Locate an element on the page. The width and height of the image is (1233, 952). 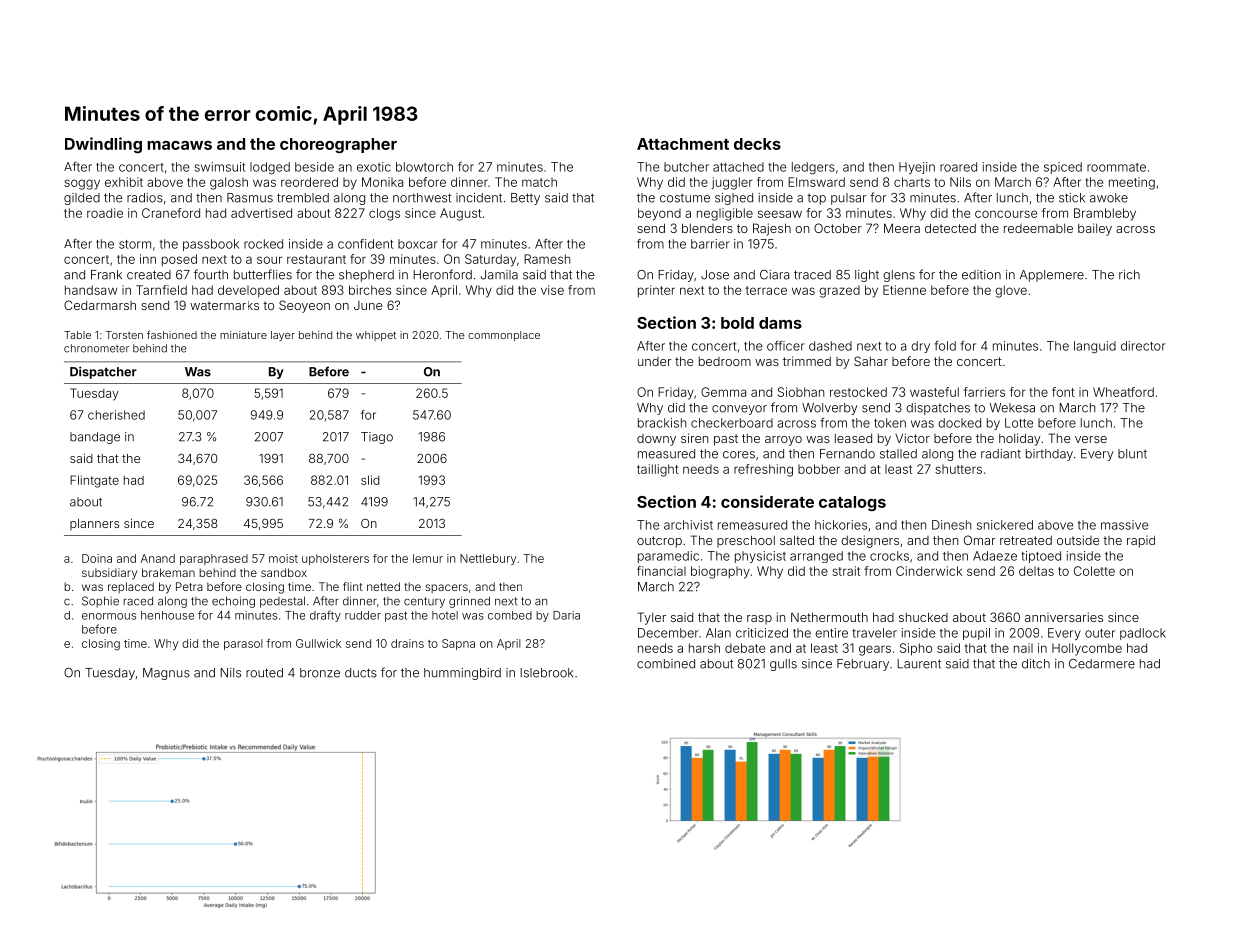
Gullwick is located at coordinates (318, 643).
